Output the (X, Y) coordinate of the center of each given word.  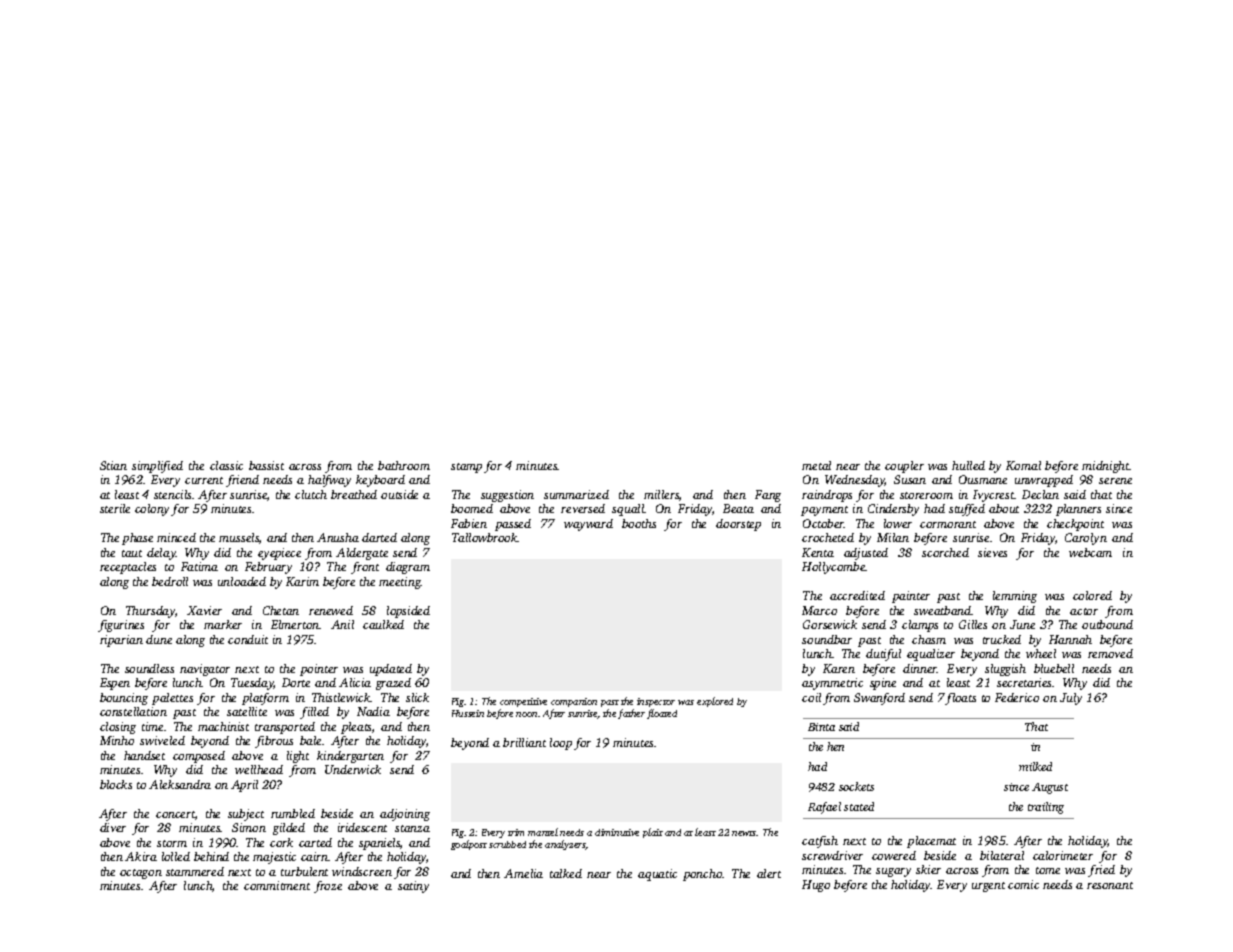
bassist (266, 465)
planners (1078, 510)
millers (661, 494)
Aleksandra (180, 784)
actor (1084, 611)
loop (561, 744)
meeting (400, 583)
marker (223, 624)
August (1050, 788)
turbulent (304, 871)
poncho (702, 875)
